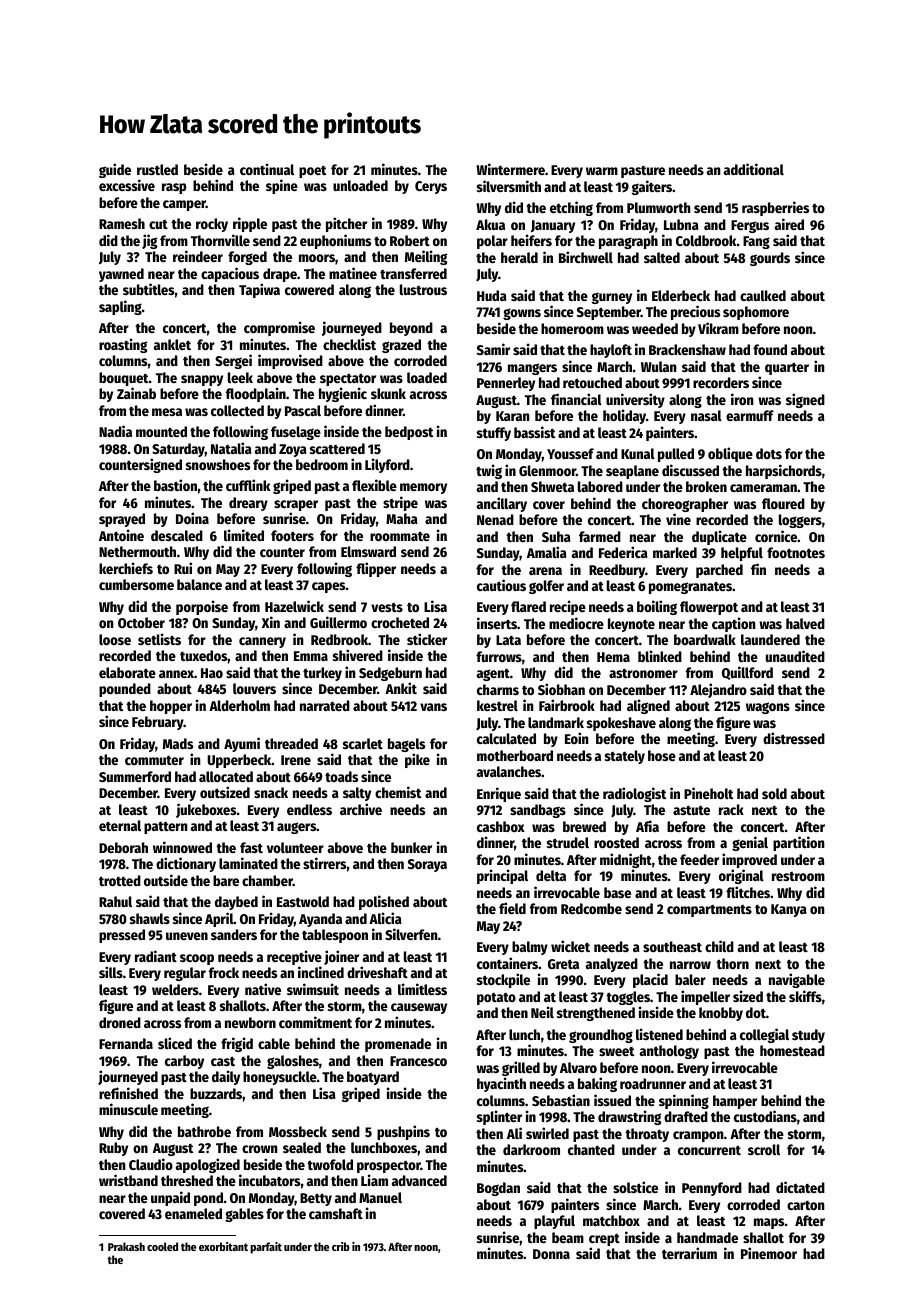  What do you see at coordinates (795, 656) in the image?
I see `unaudited` at bounding box center [795, 656].
